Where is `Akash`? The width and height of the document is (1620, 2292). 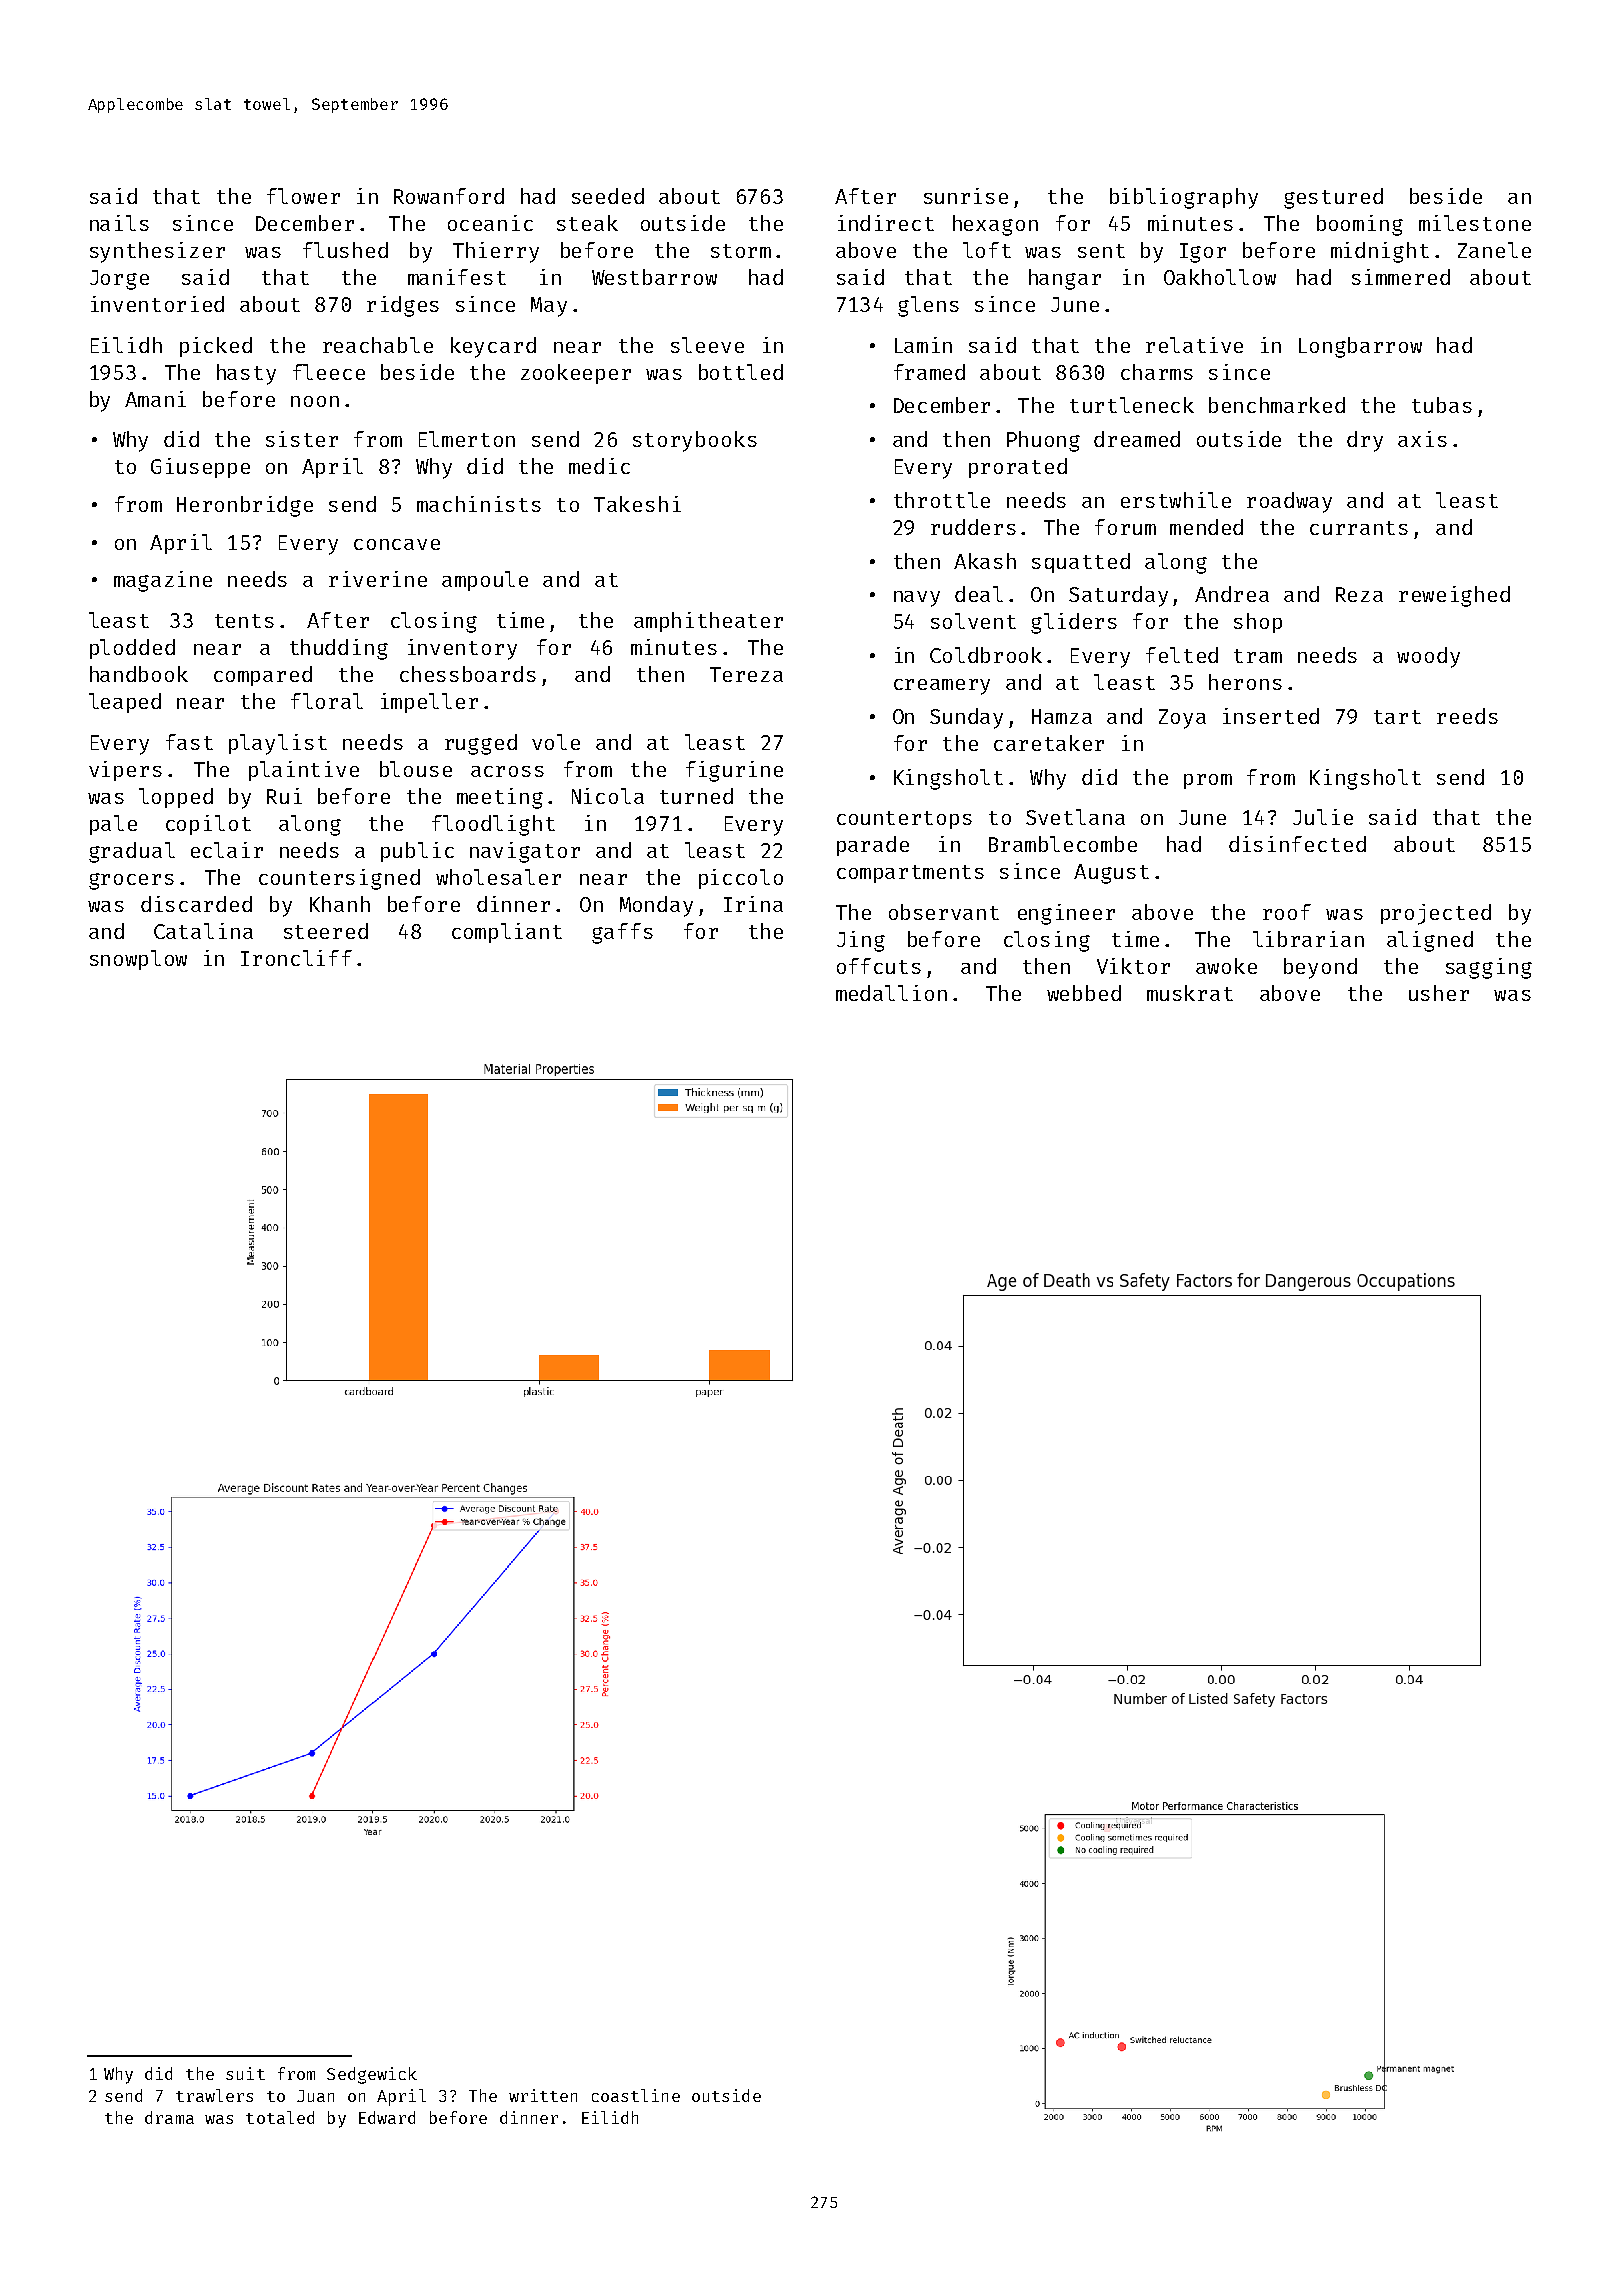 Akash is located at coordinates (985, 561).
